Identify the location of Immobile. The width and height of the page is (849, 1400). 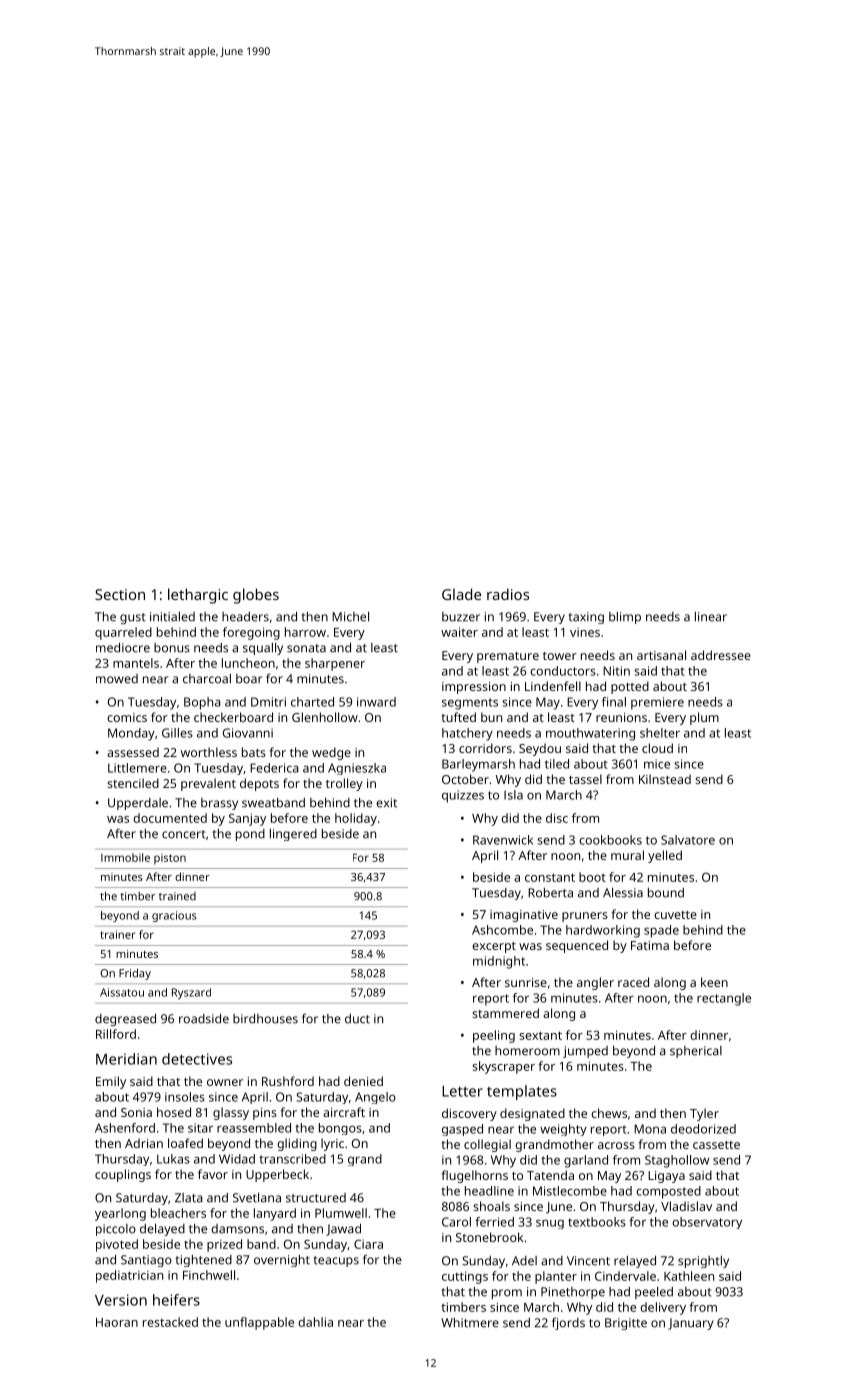
(125, 857).
